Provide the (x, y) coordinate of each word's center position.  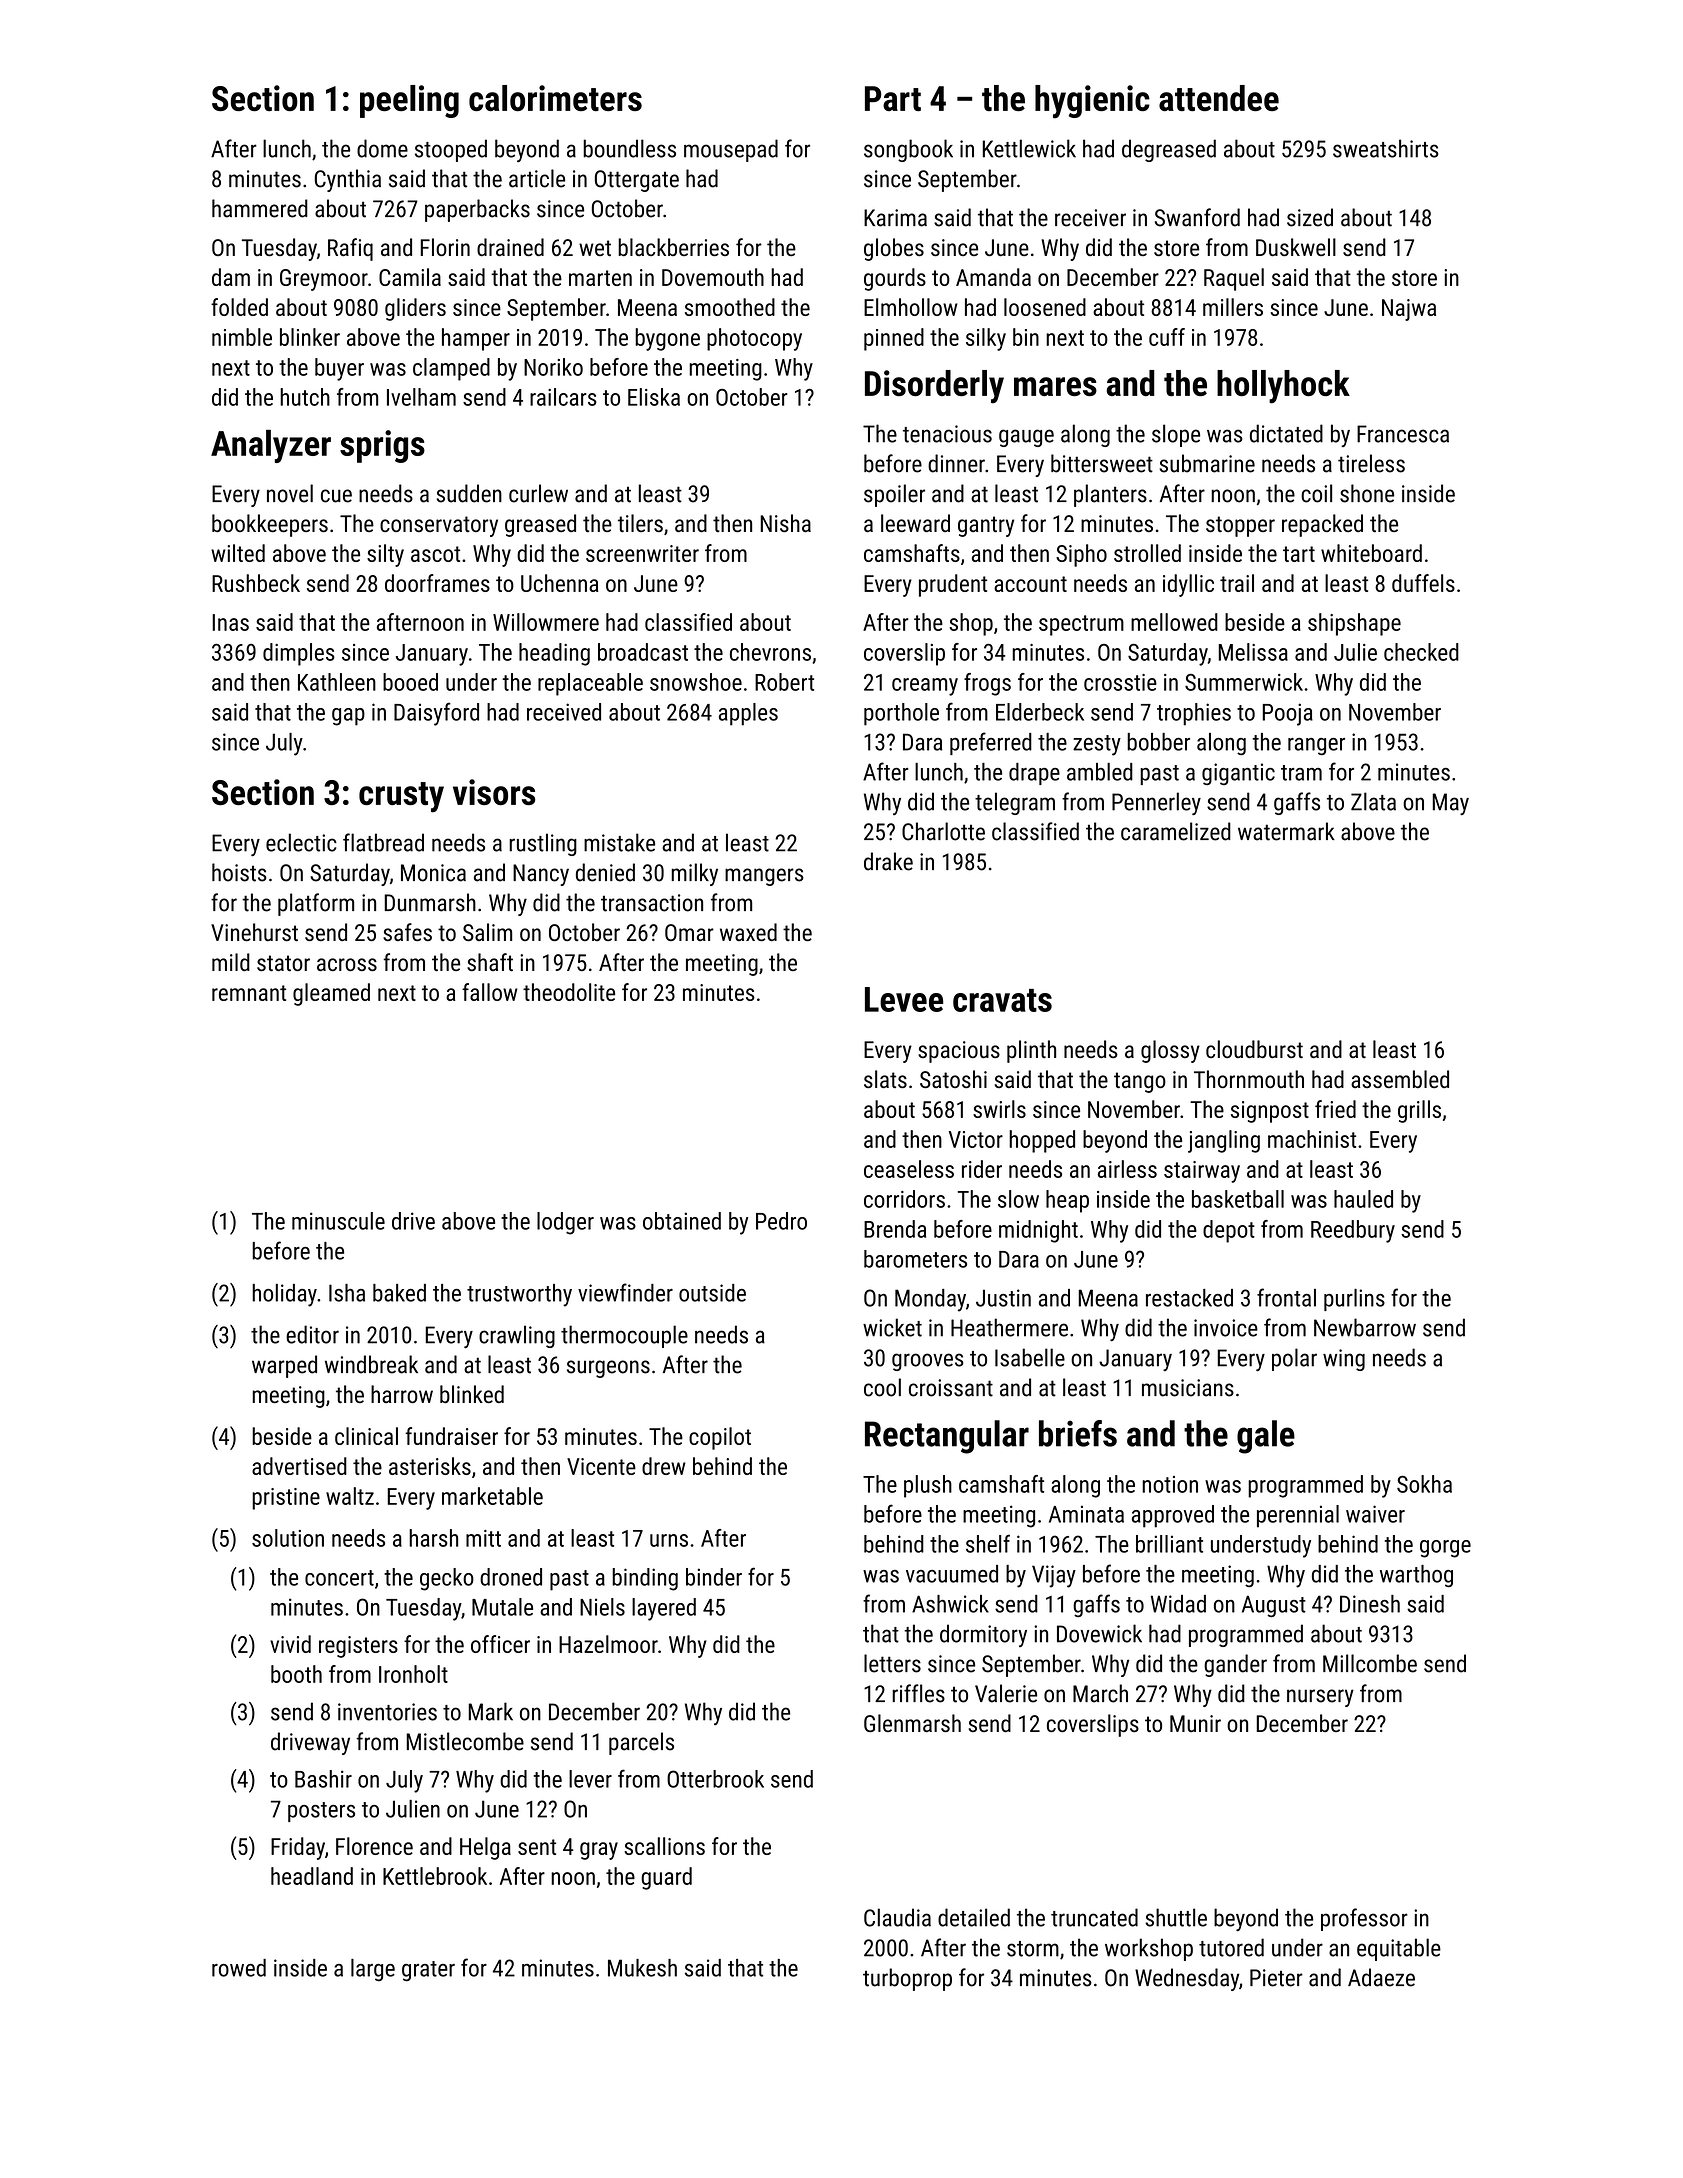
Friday (298, 1848)
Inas (230, 622)
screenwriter (642, 553)
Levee (904, 999)
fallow (490, 992)
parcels (641, 1743)
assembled (1400, 1079)
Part (893, 98)
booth (296, 1674)
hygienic (1092, 102)
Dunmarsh (430, 902)
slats (885, 1079)
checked (1421, 652)
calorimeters (555, 98)
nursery (1320, 1698)
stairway (1202, 1172)
